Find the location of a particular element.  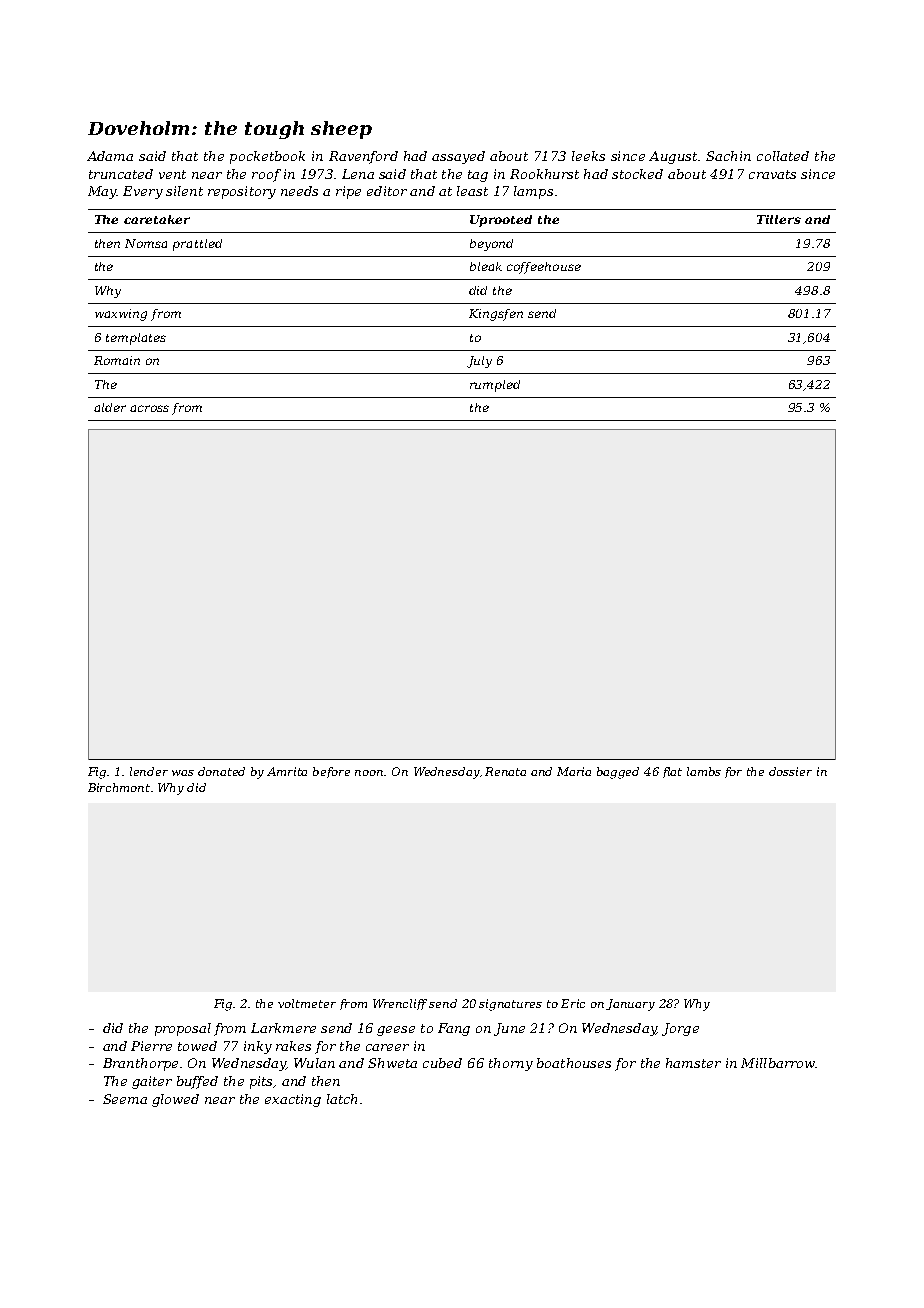

Kingsfen is located at coordinates (496, 315).
